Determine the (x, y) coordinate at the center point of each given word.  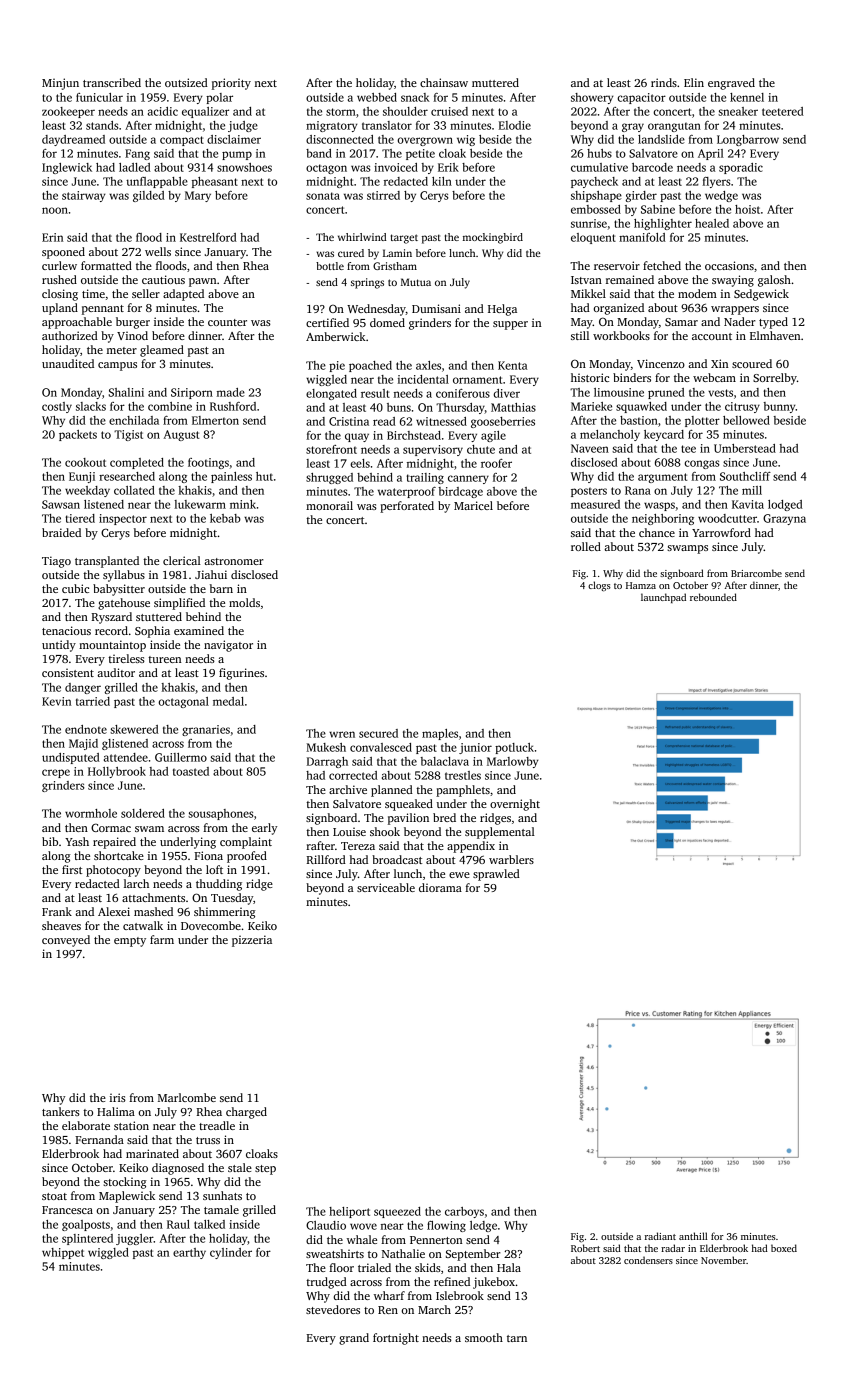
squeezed (397, 1212)
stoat (54, 1196)
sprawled (496, 875)
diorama (440, 887)
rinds (664, 82)
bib (50, 841)
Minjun (60, 84)
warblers (511, 859)
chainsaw (444, 82)
